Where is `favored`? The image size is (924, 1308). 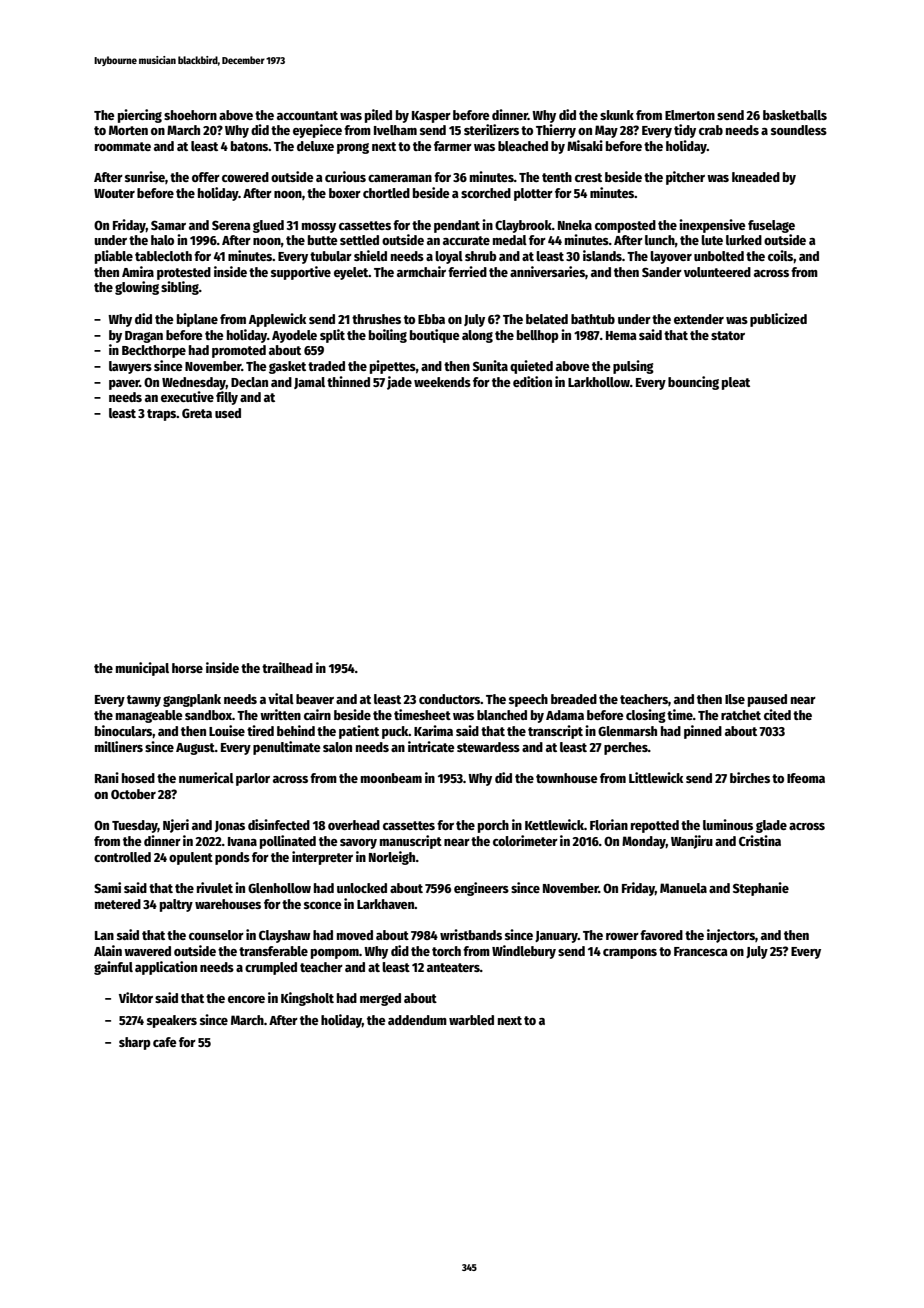 favored is located at coordinates (661, 935).
